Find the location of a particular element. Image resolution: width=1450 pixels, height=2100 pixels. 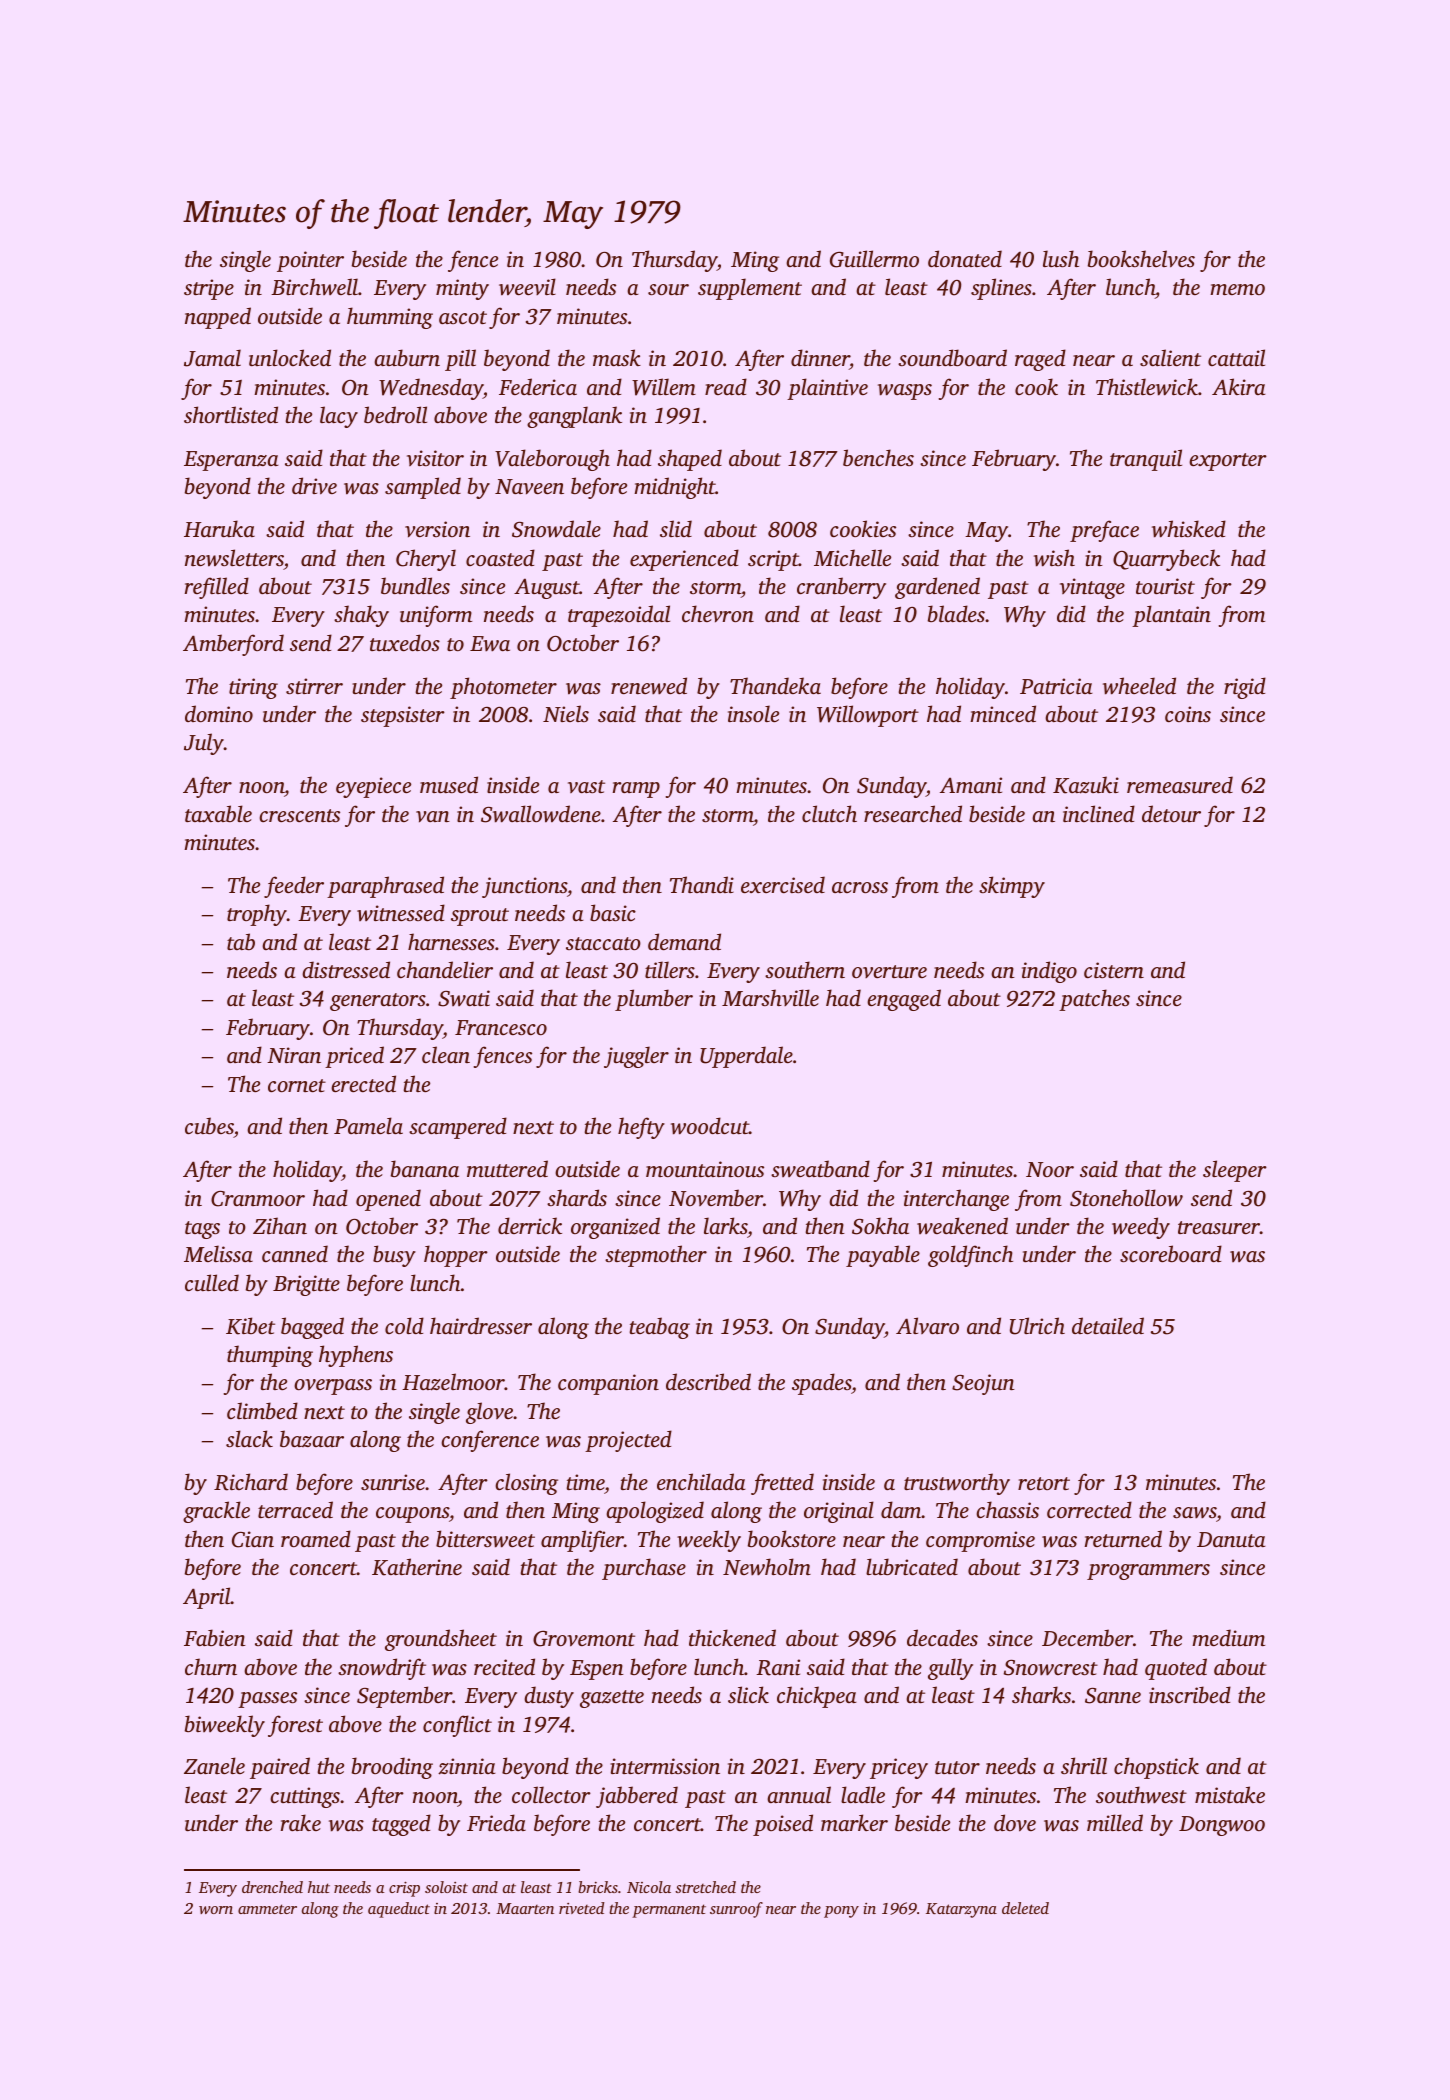

donated is located at coordinates (965, 258).
